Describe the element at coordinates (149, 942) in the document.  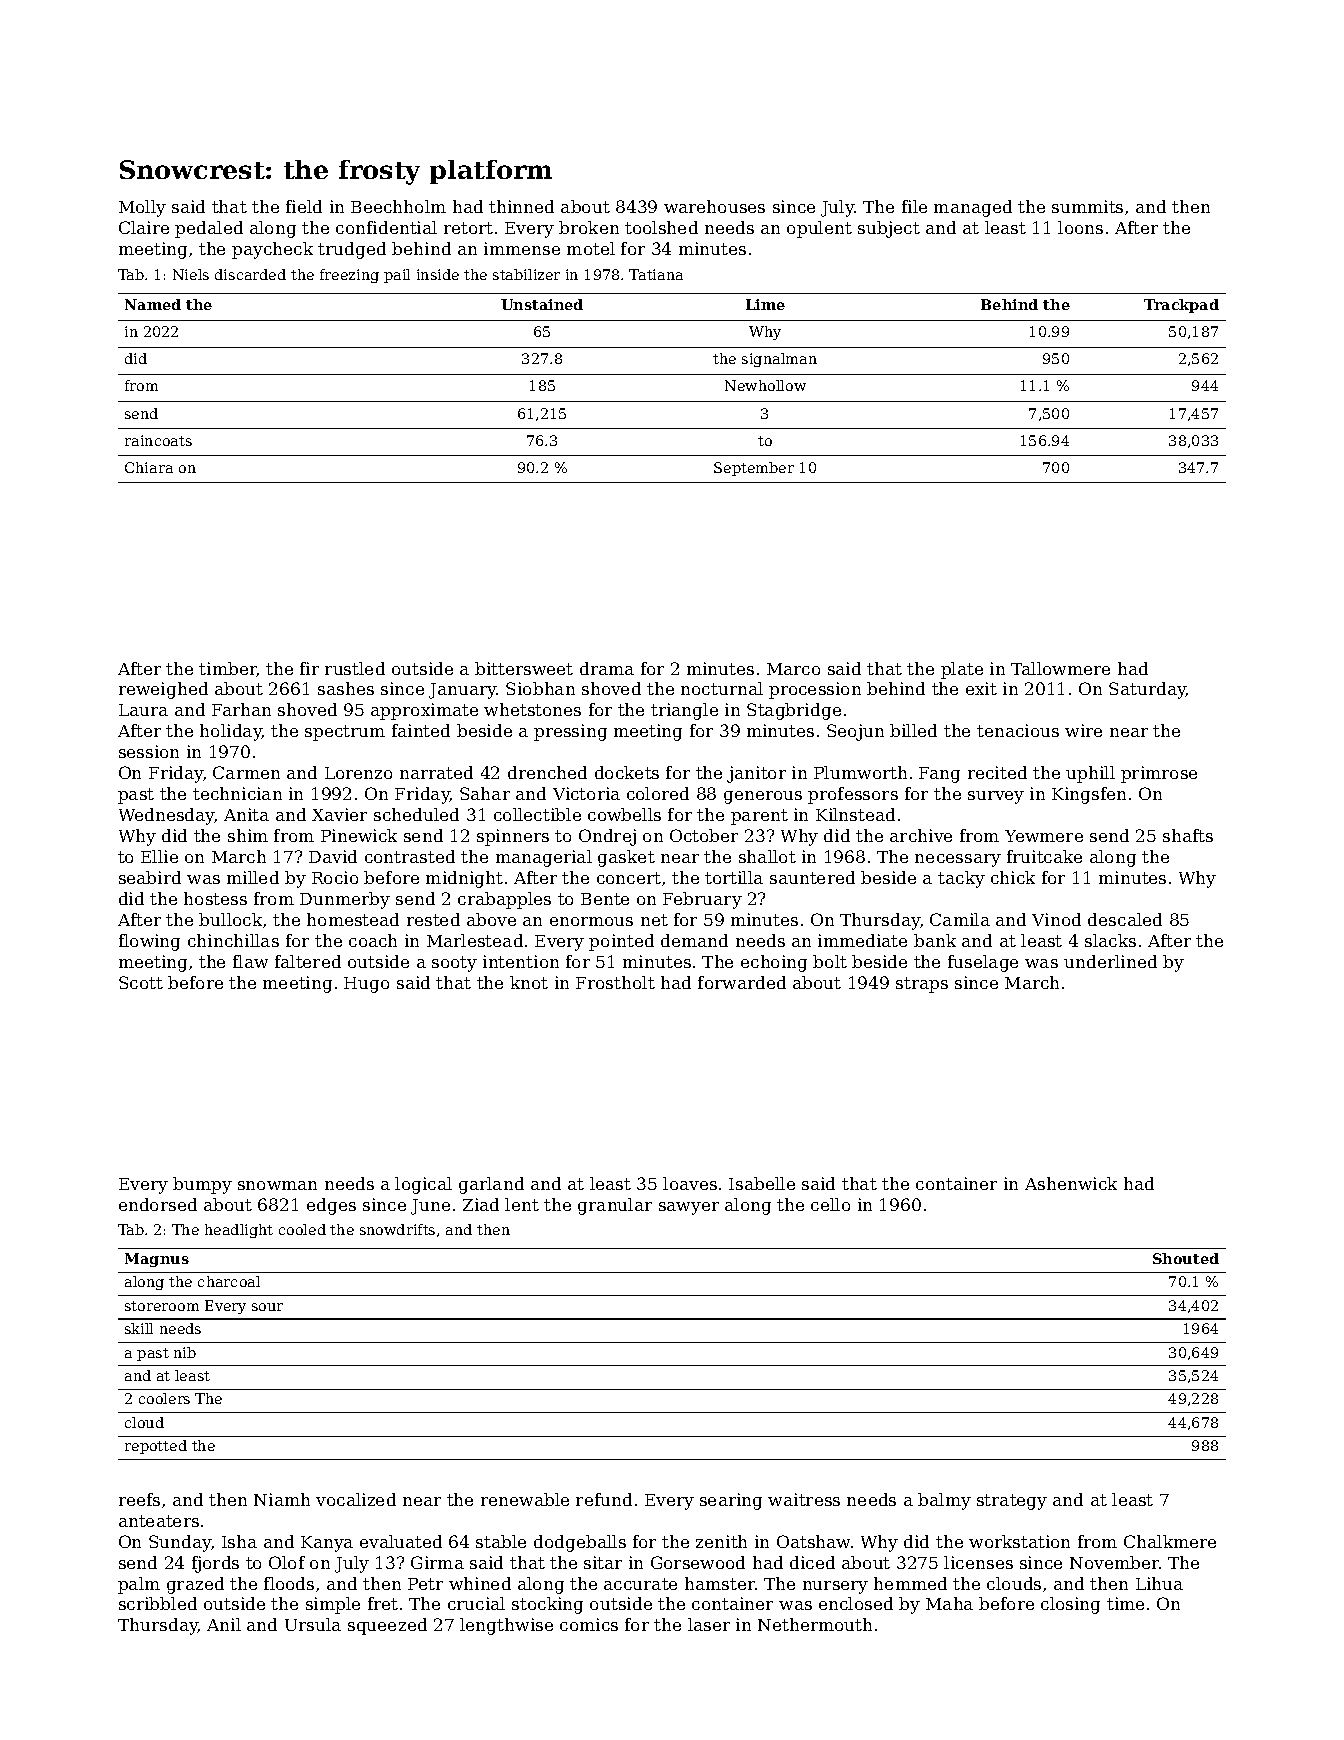
I see `flowing` at that location.
